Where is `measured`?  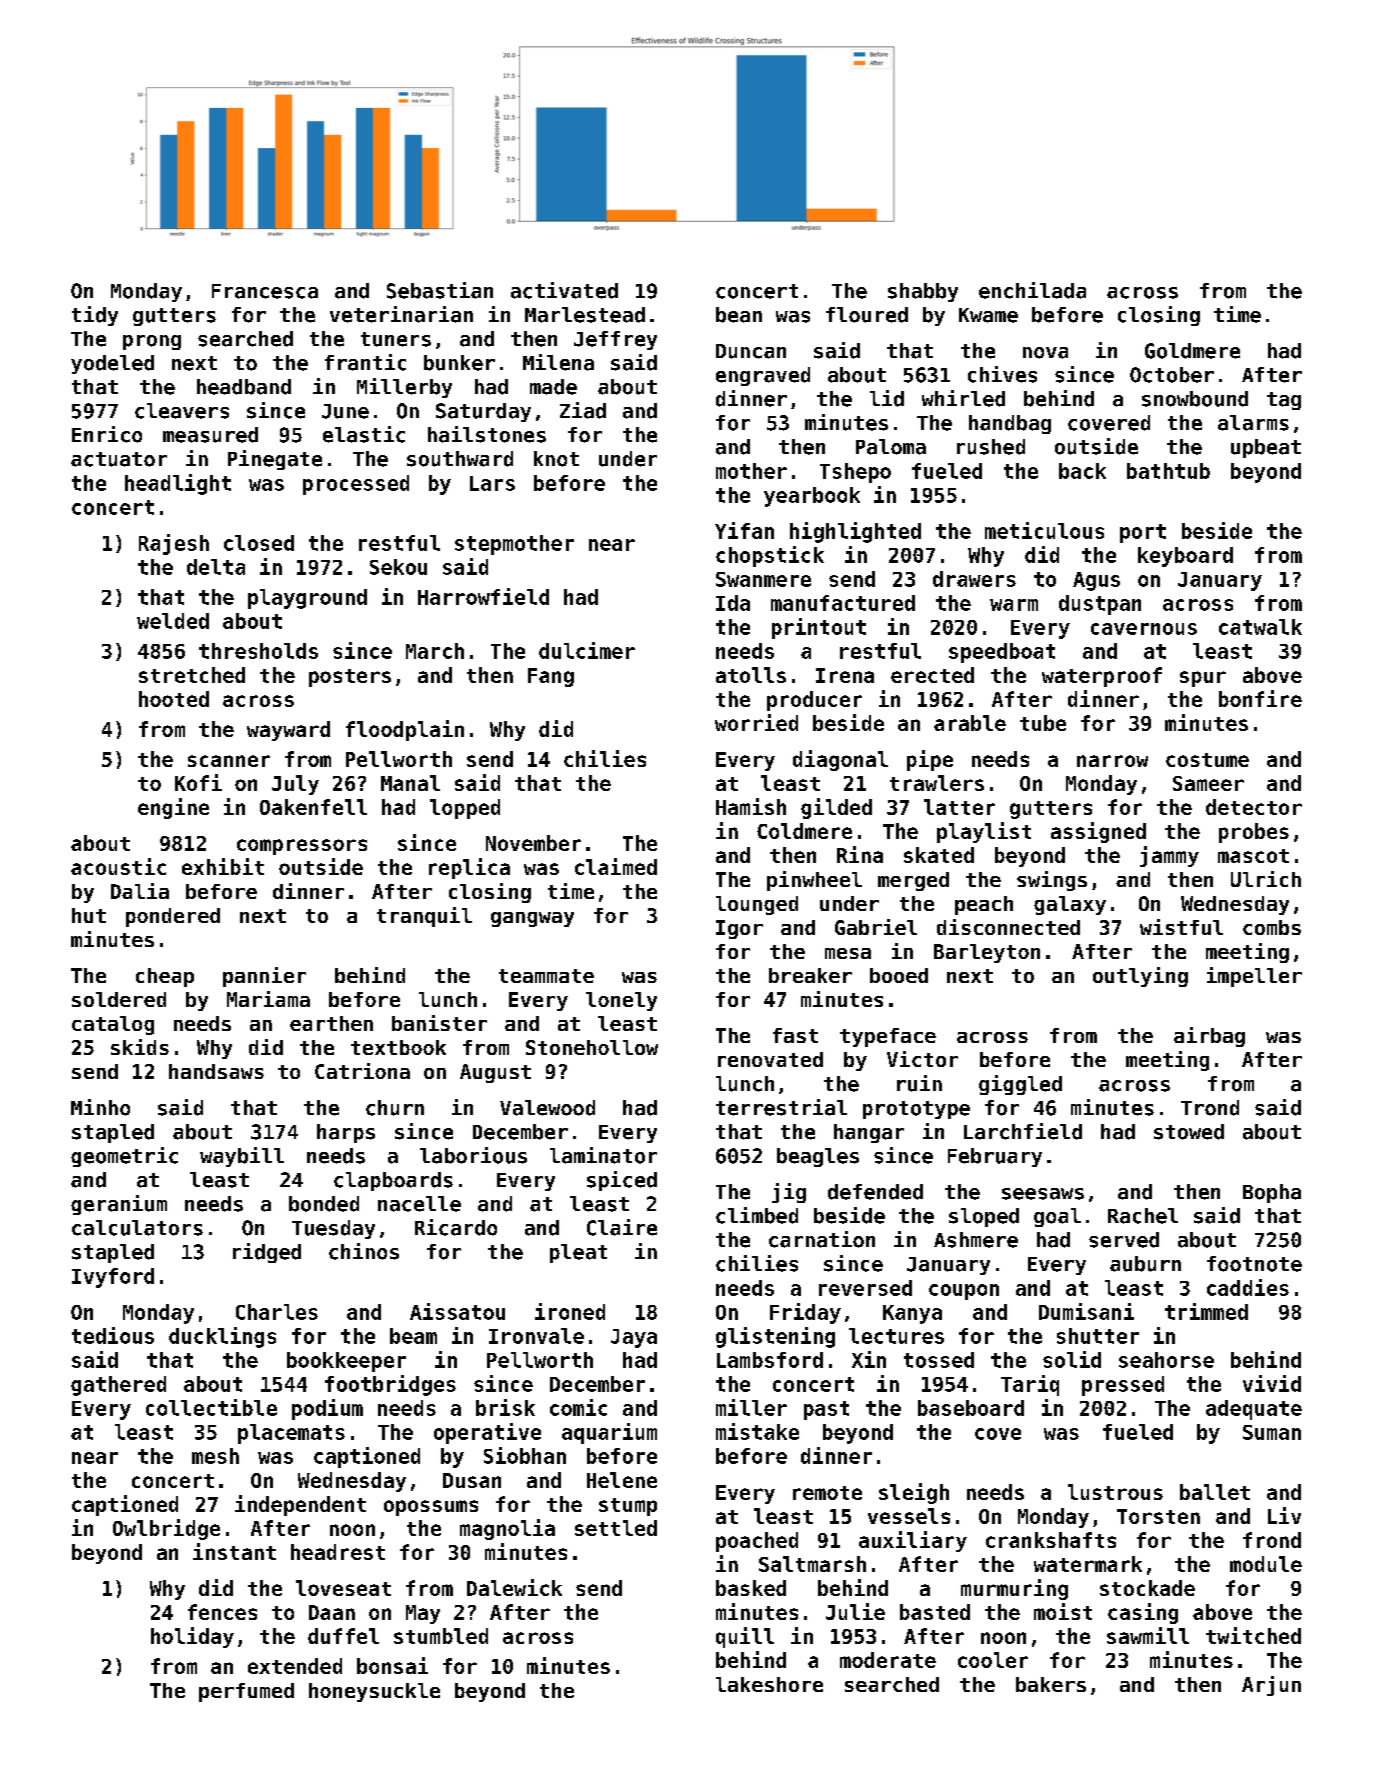 measured is located at coordinates (210, 435).
